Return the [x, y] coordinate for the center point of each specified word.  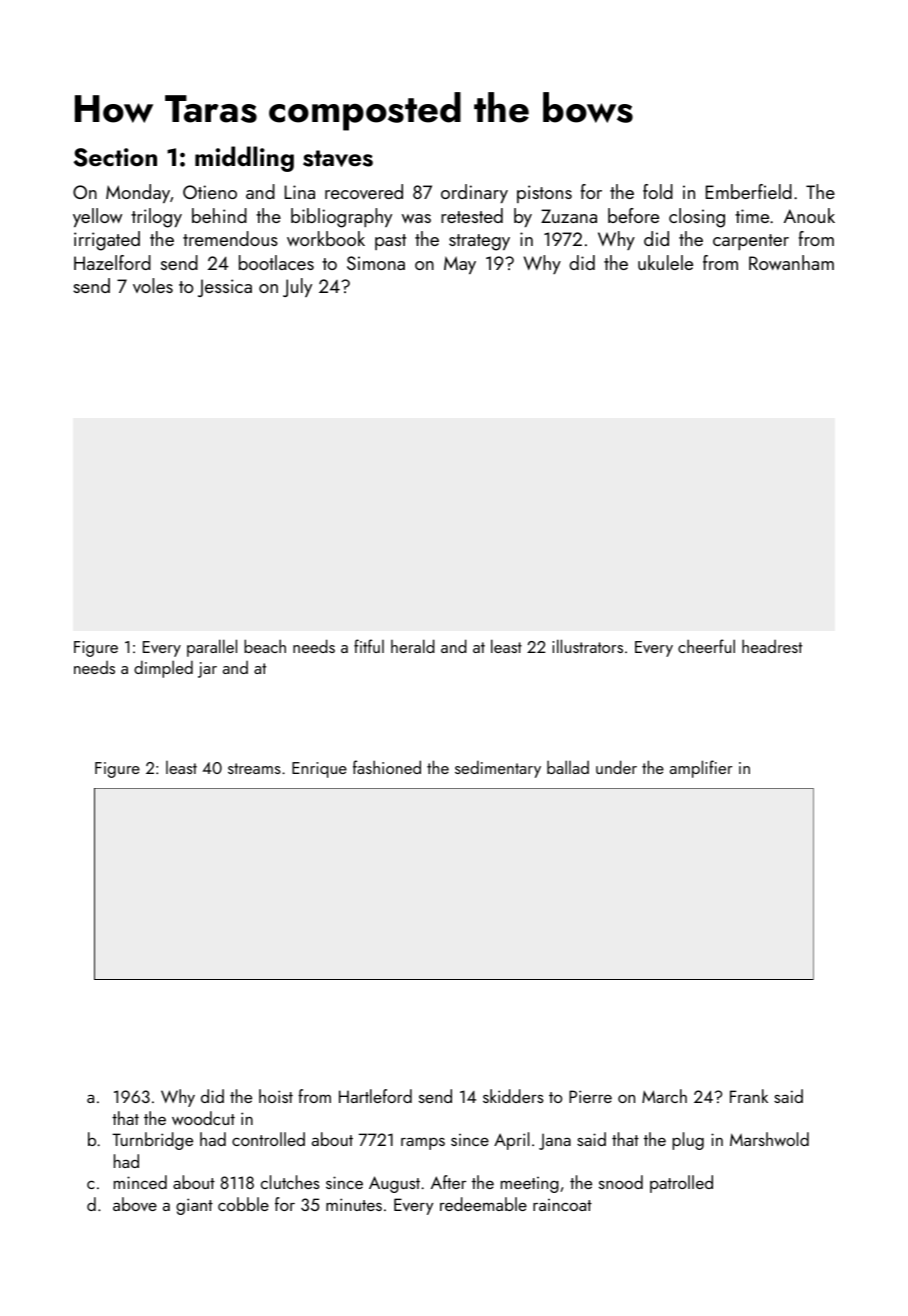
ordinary [474, 193]
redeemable [483, 1204]
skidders [513, 1096]
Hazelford [112, 262]
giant [194, 1206]
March [664, 1096]
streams [254, 768]
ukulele [665, 262]
